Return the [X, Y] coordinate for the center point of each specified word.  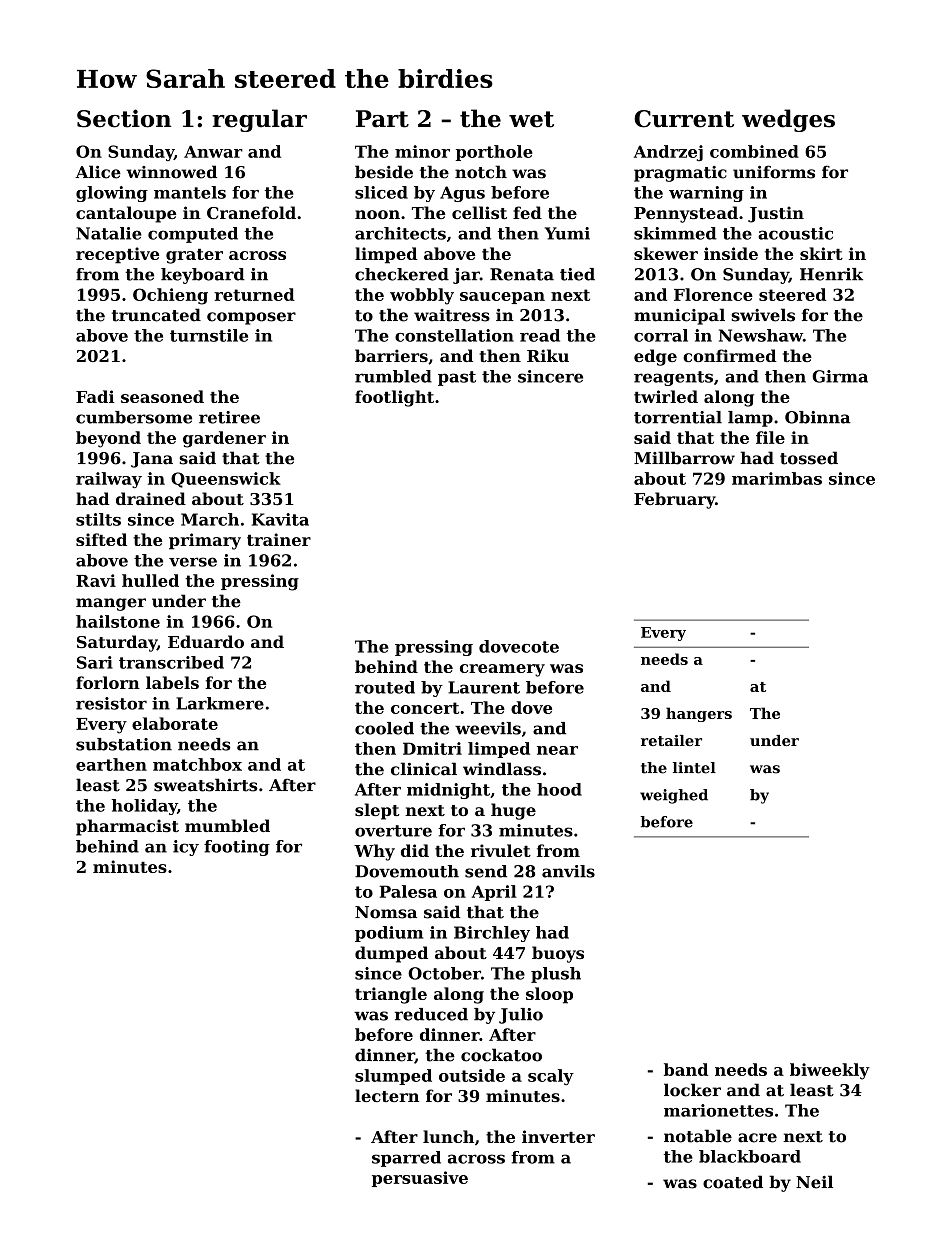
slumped [393, 1077]
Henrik [831, 274]
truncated [156, 315]
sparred [406, 1159]
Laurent [484, 687]
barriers [391, 355]
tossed [809, 458]
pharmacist [127, 827]
